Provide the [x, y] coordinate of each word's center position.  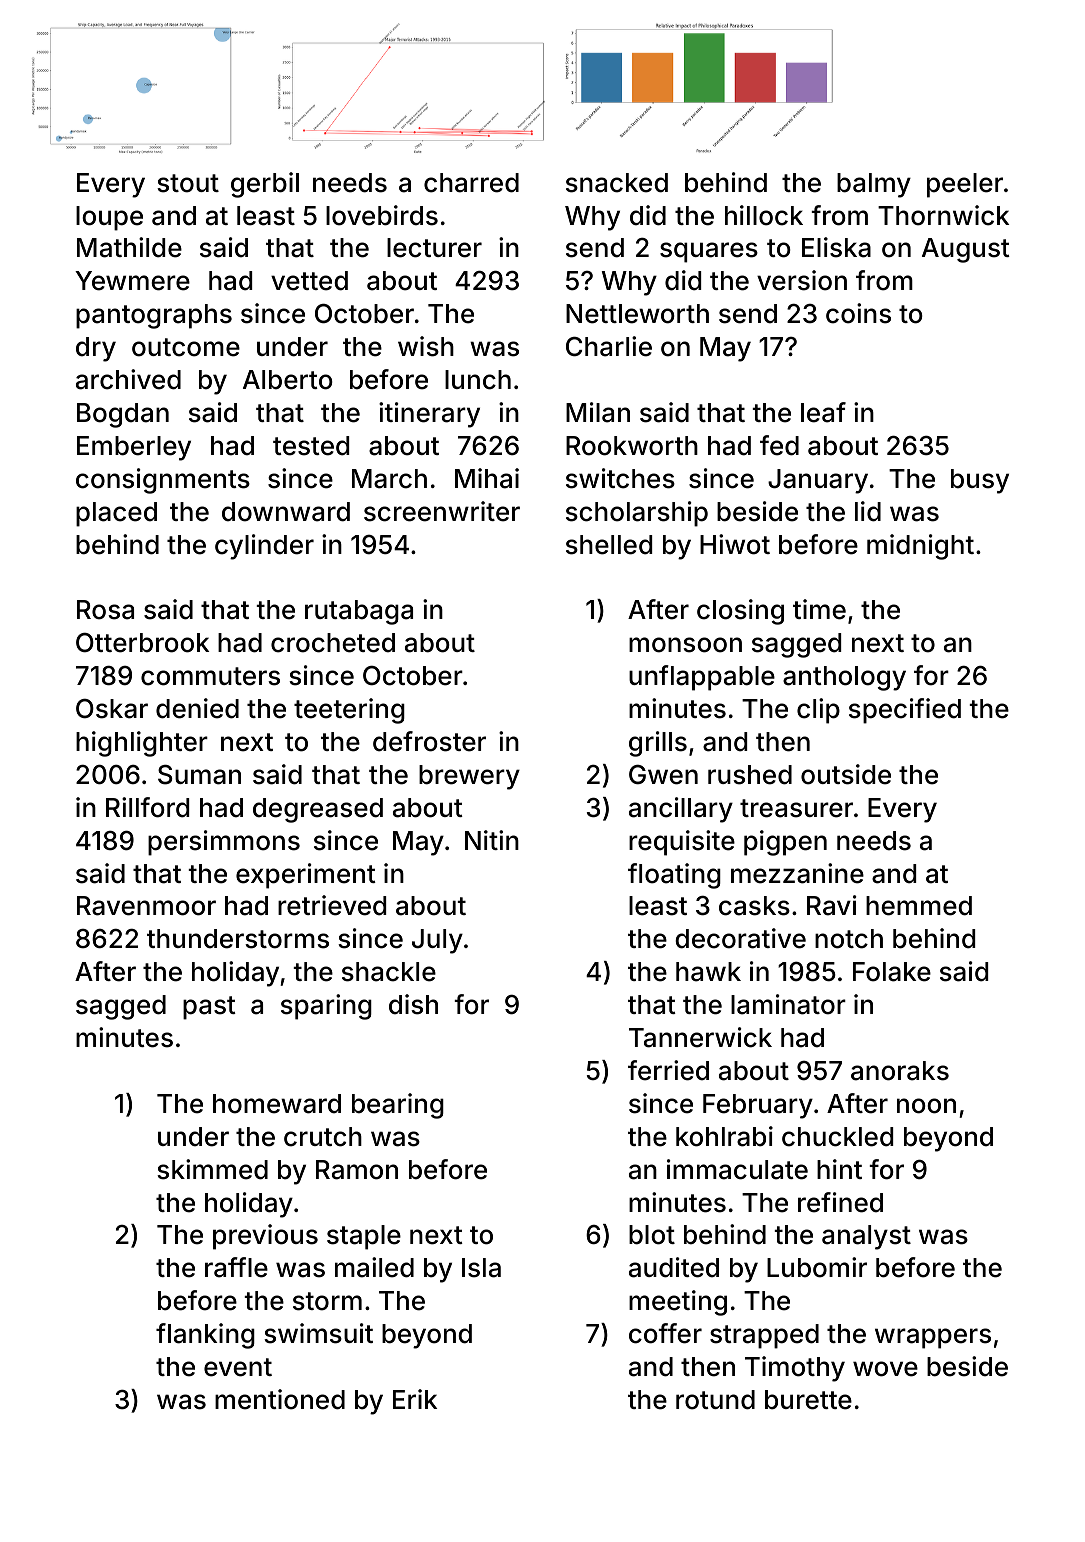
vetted [309, 281]
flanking [205, 1336]
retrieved [332, 905]
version [802, 280]
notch [849, 939]
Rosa [105, 610]
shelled [609, 545]
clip [818, 711]
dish [413, 1004]
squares [709, 252]
